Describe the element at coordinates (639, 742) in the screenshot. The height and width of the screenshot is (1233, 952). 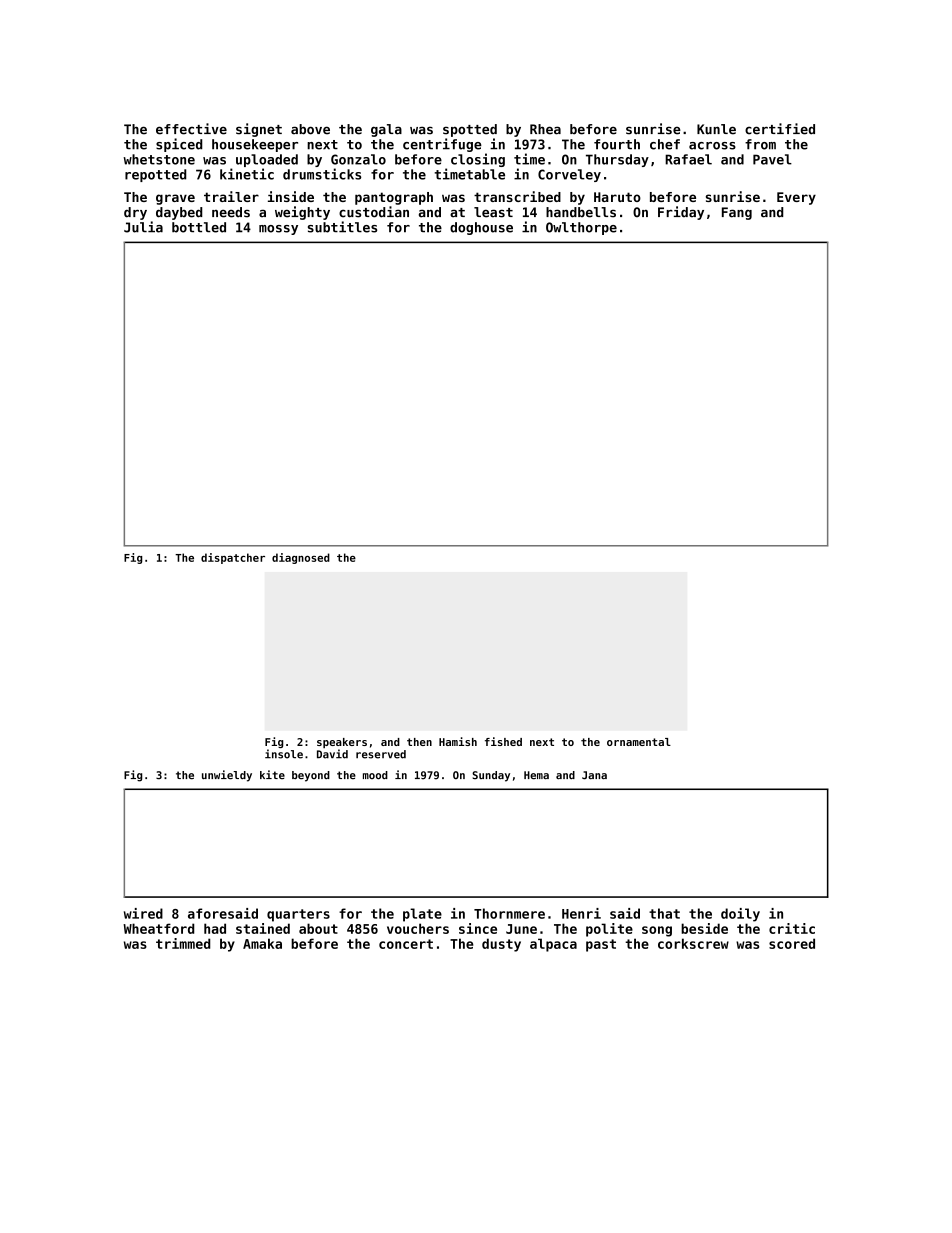
I see `ornamental` at that location.
